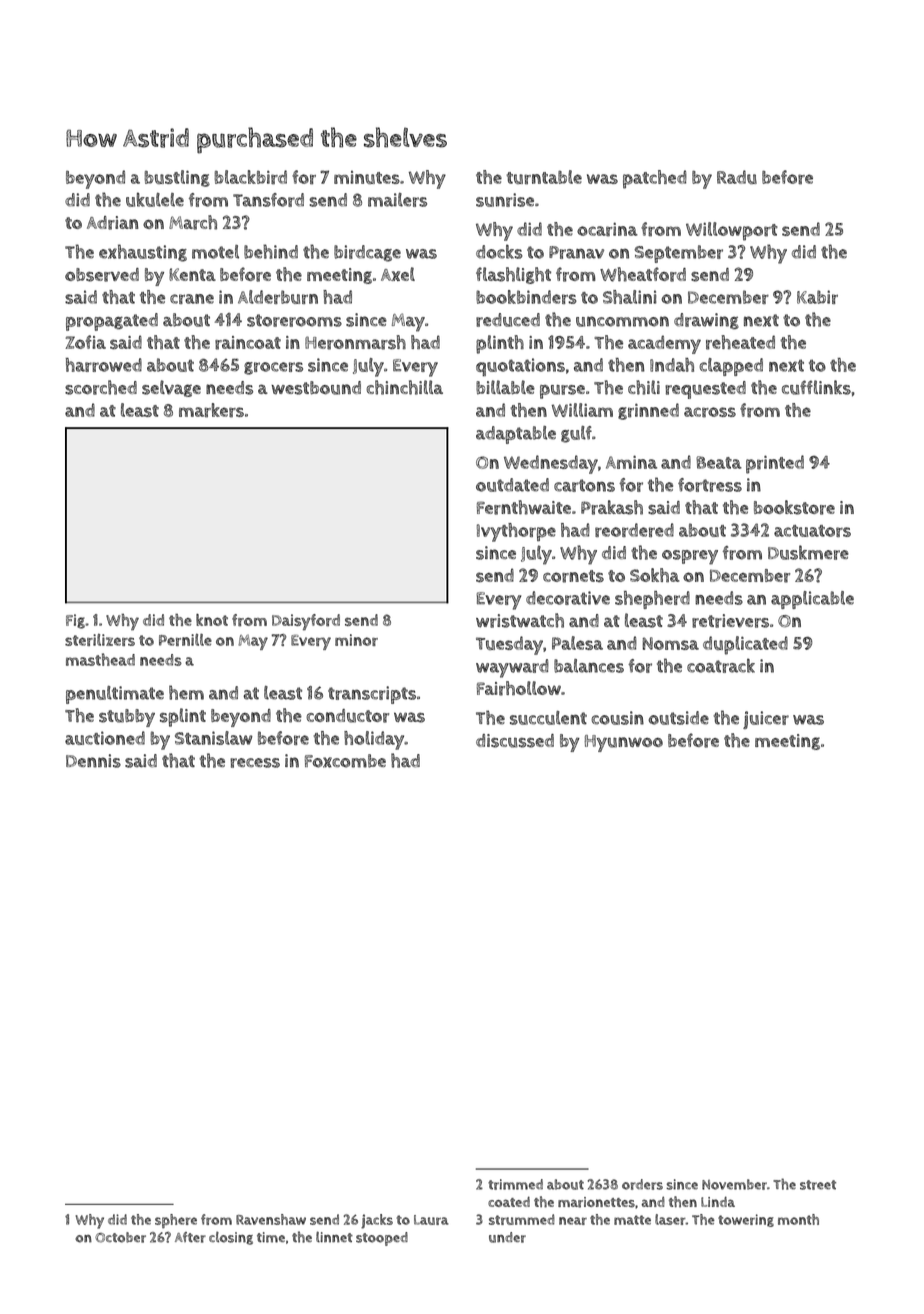 The width and height of the document is (924, 1314). Describe the element at coordinates (355, 342) in the document. I see `Heronmarsh` at that location.
